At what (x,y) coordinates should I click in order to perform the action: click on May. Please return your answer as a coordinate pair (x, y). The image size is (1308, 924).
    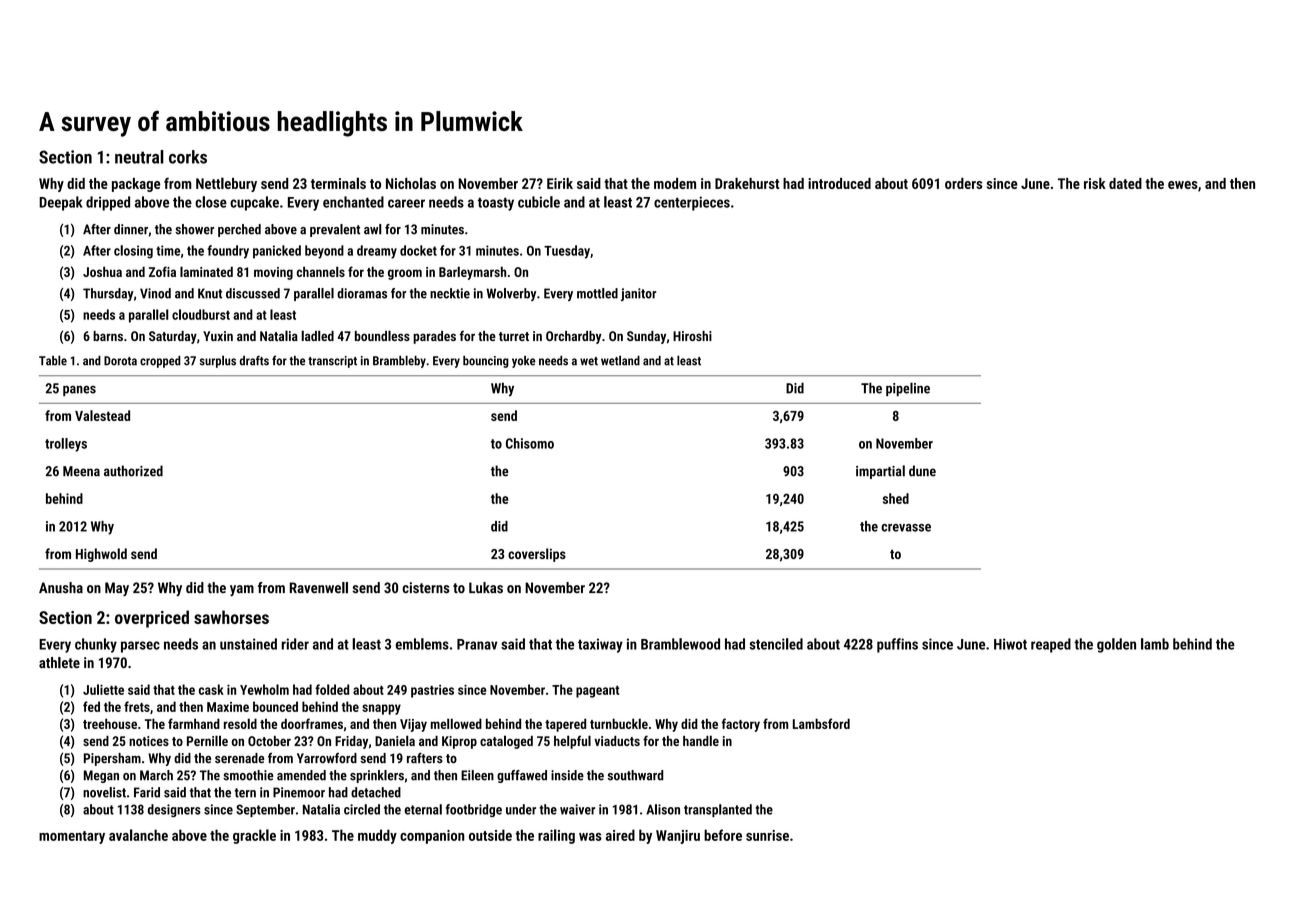
    Looking at the image, I should click on (117, 589).
